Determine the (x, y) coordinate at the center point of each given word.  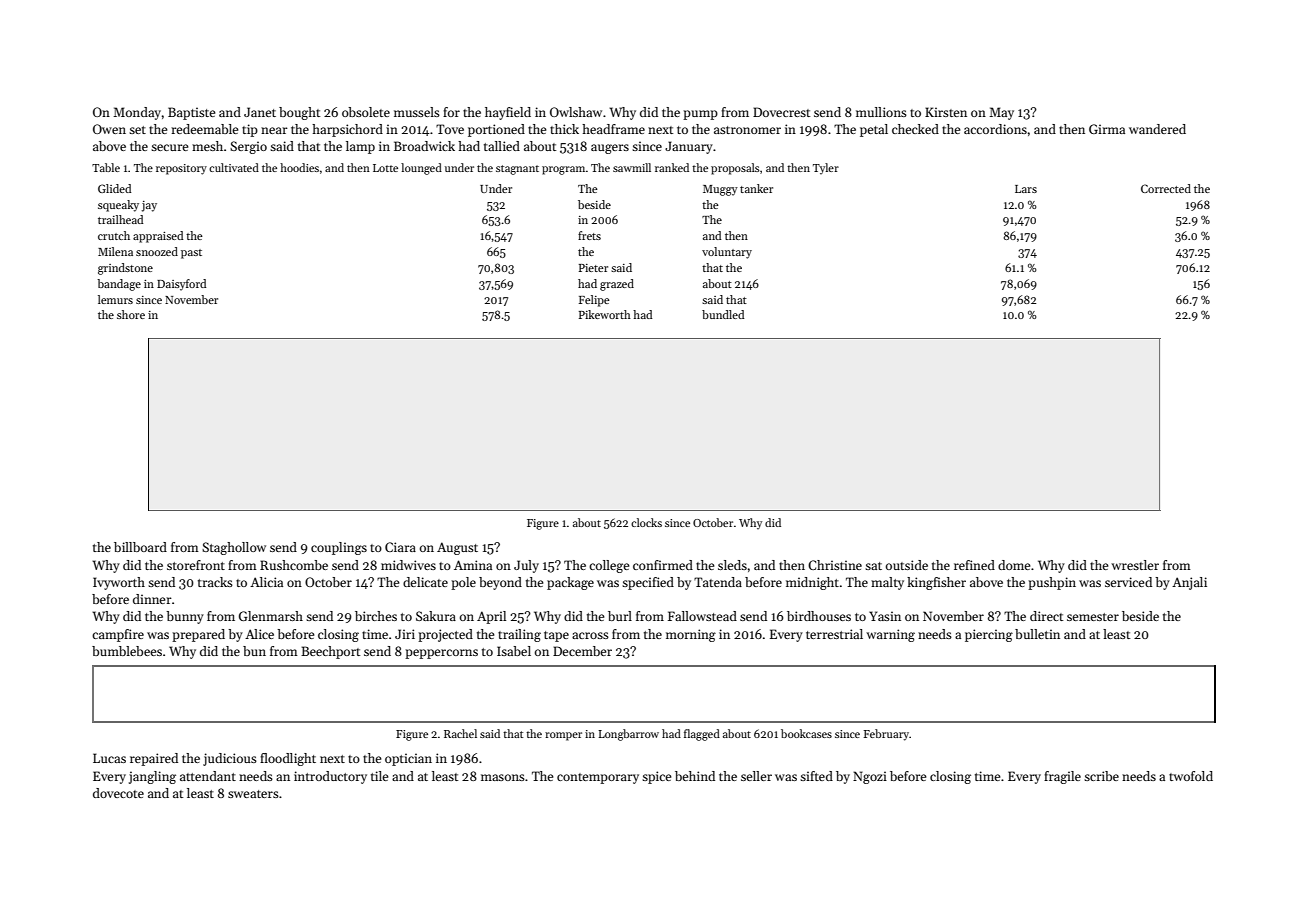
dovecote (118, 793)
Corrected (1166, 188)
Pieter (593, 268)
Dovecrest (781, 112)
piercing (989, 635)
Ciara (400, 547)
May (1001, 113)
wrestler (1135, 565)
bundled (723, 314)
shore (131, 314)
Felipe (594, 301)
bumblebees (127, 651)
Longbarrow (628, 735)
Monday (137, 113)
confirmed (663, 565)
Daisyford (181, 285)
